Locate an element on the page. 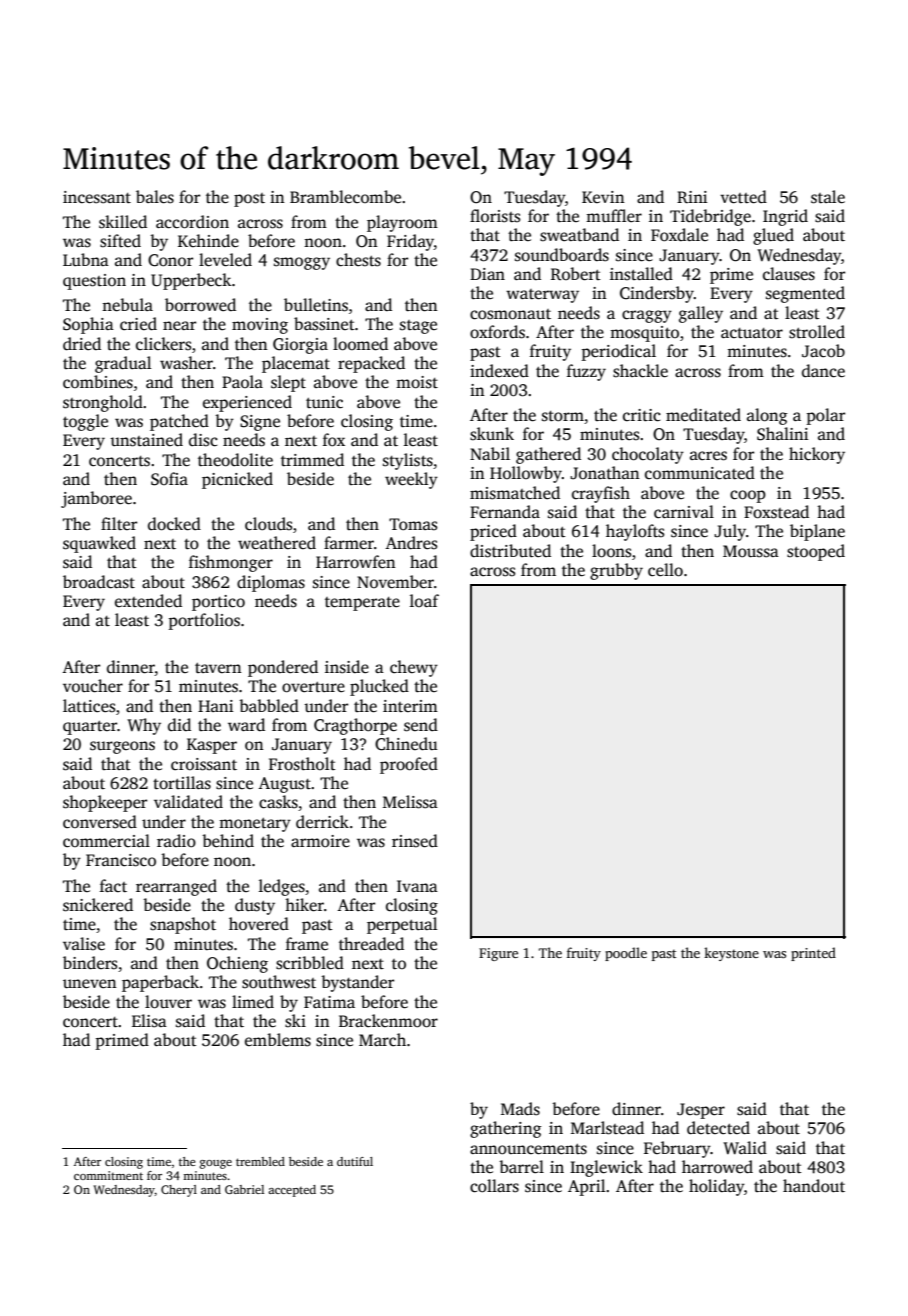 The height and width of the page is (1316, 908). snickered is located at coordinates (98, 905).
